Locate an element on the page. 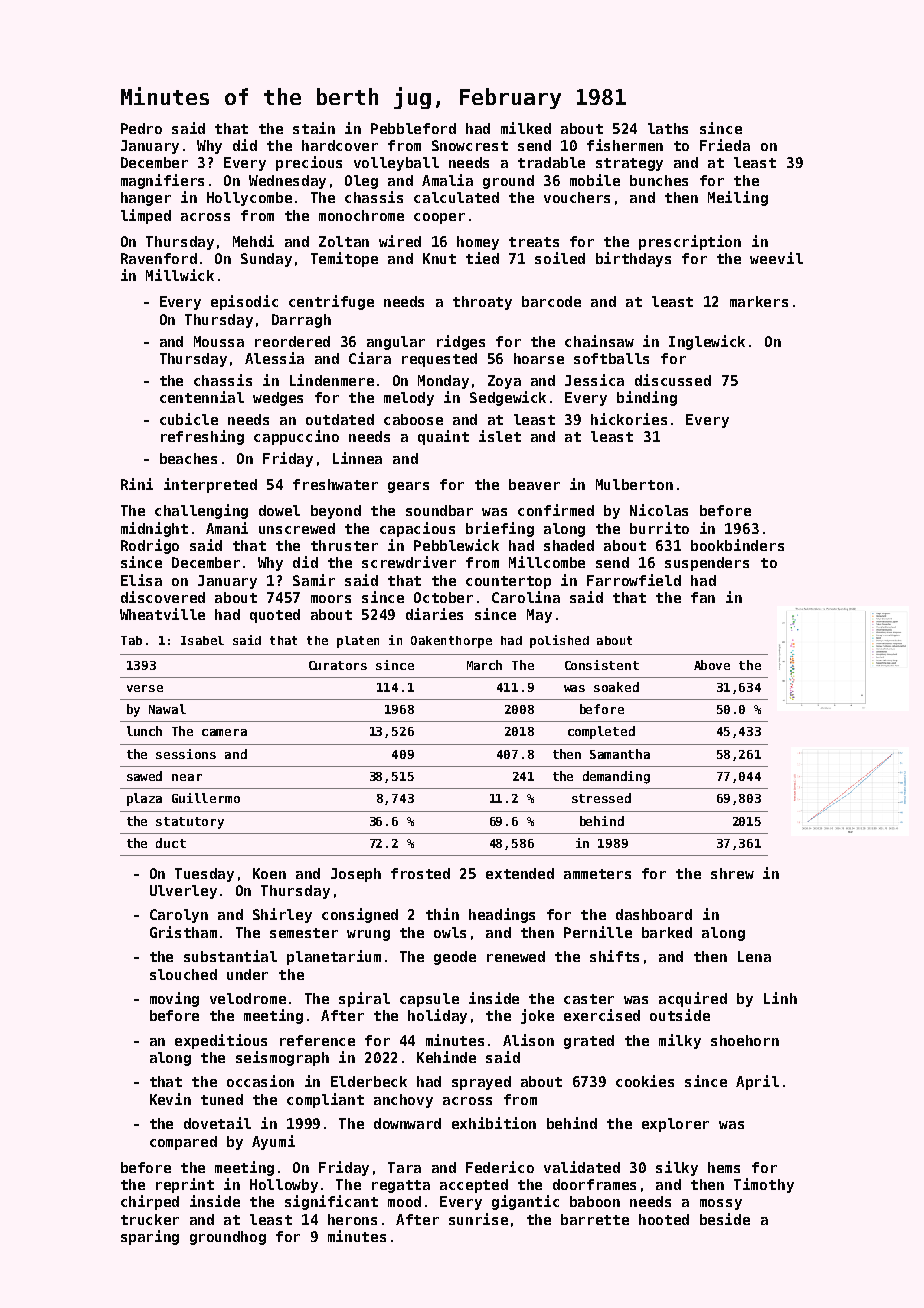 Image resolution: width=924 pixels, height=1308 pixels. interpreted is located at coordinates (210, 485).
